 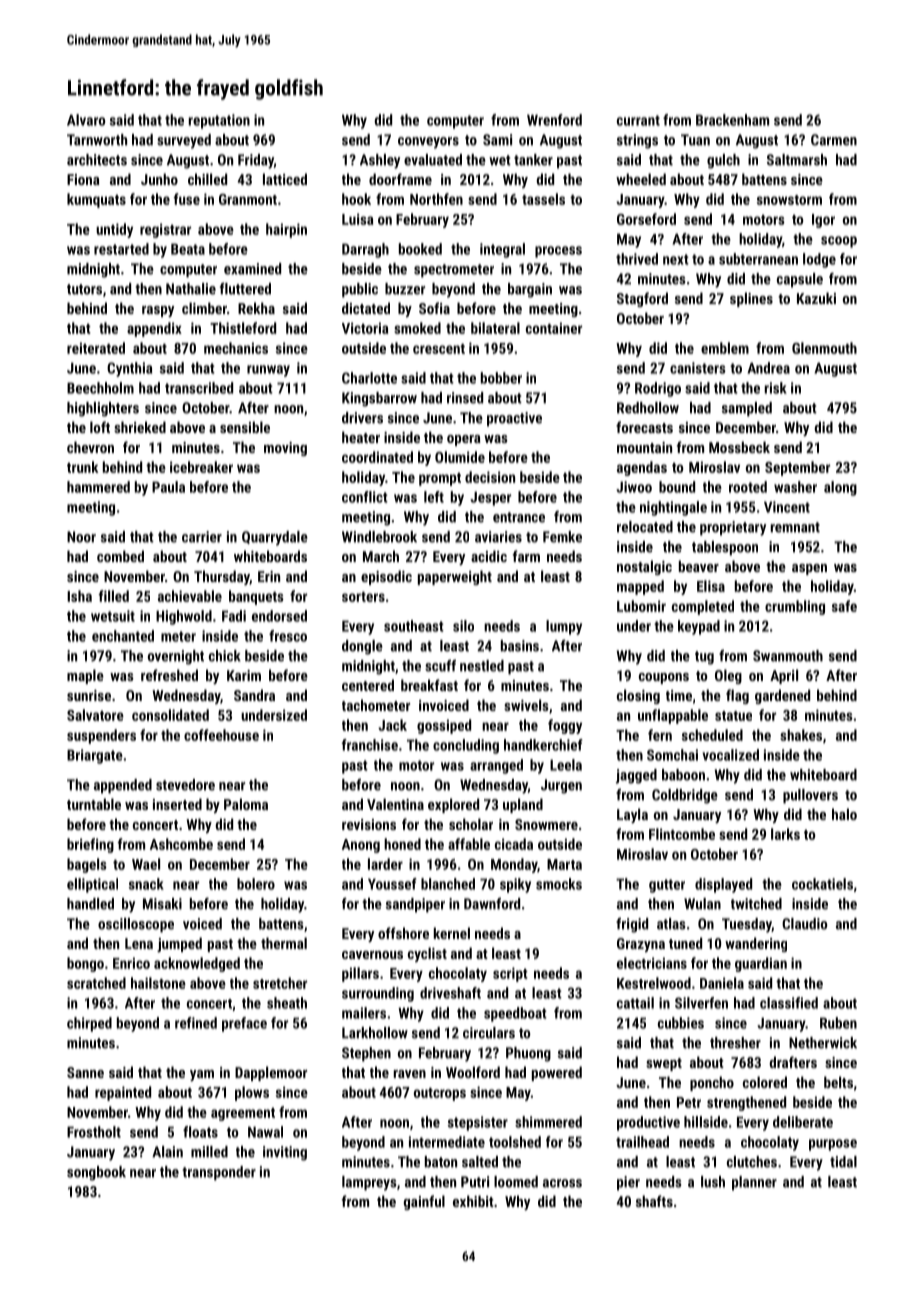 What do you see at coordinates (554, 120) in the screenshot?
I see `Wrenford` at bounding box center [554, 120].
